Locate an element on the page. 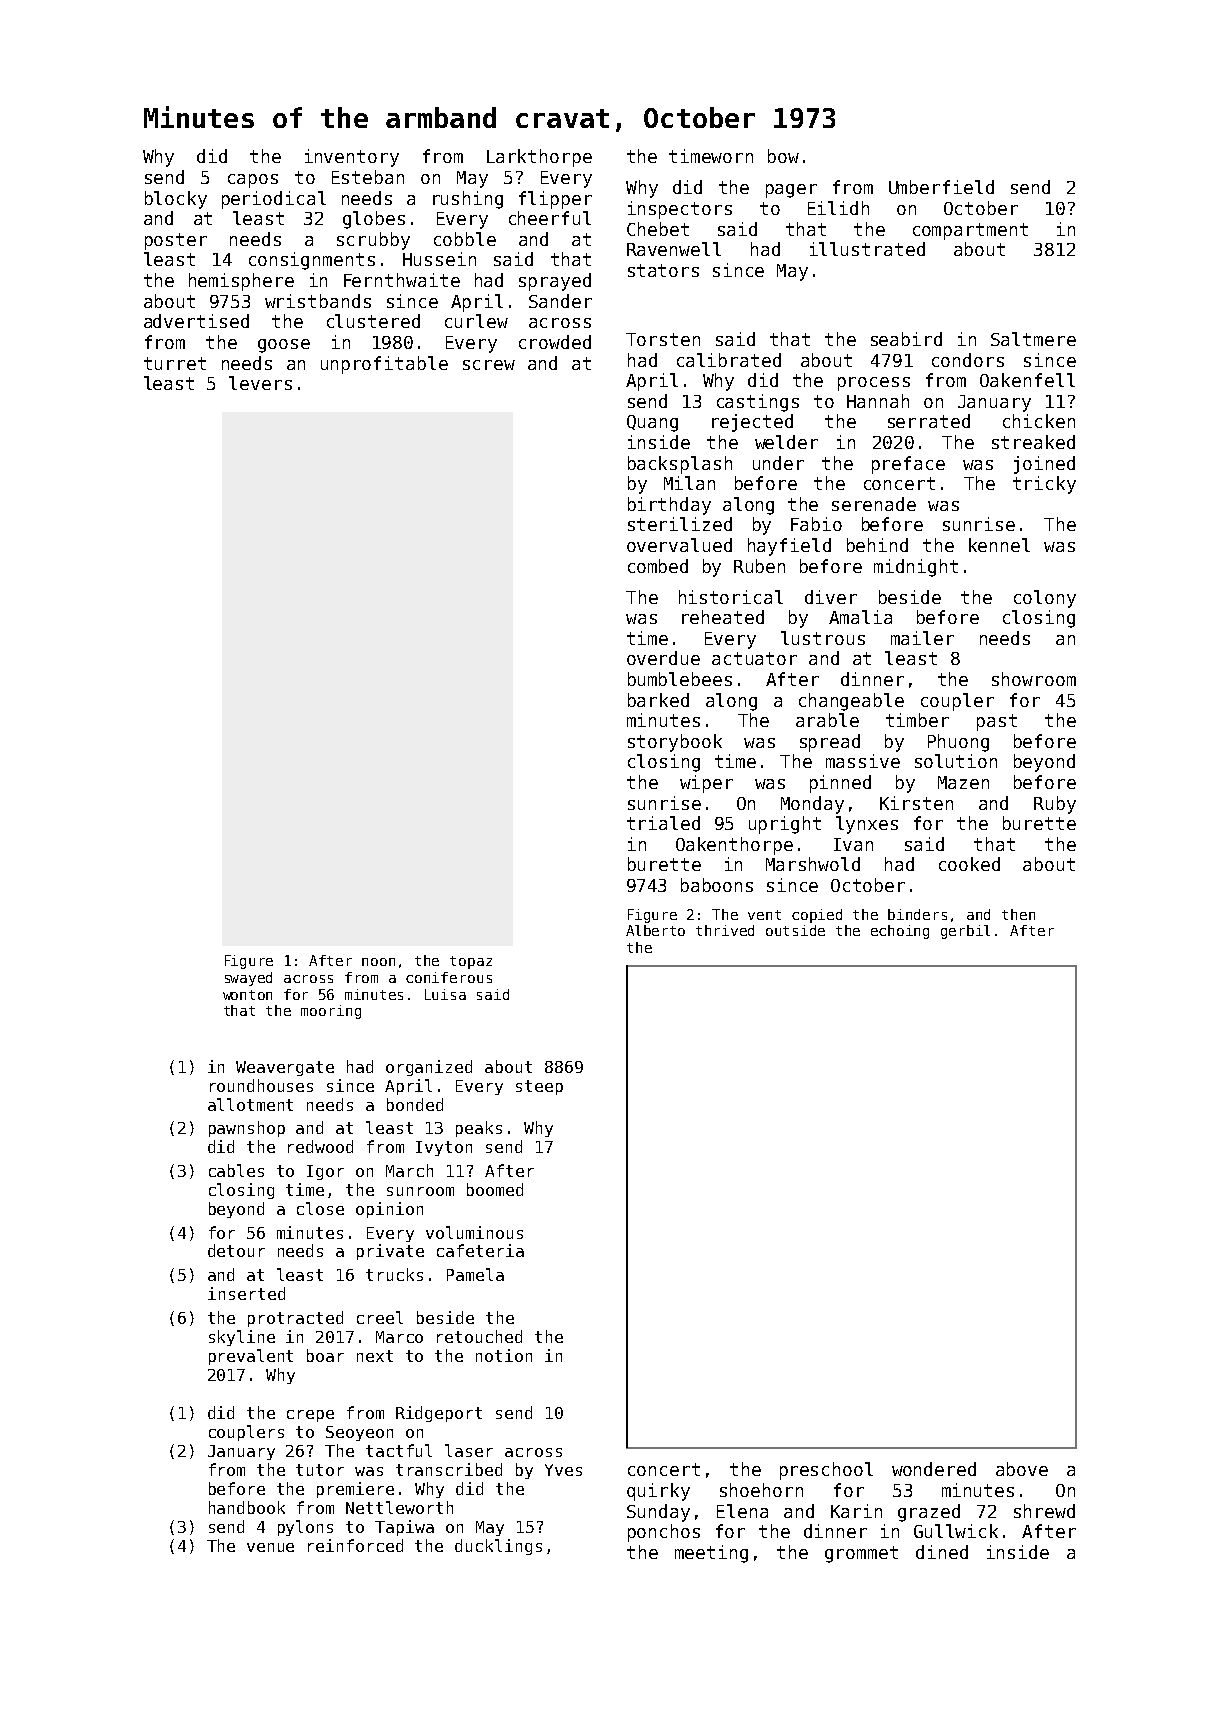  noon is located at coordinates (378, 962).
